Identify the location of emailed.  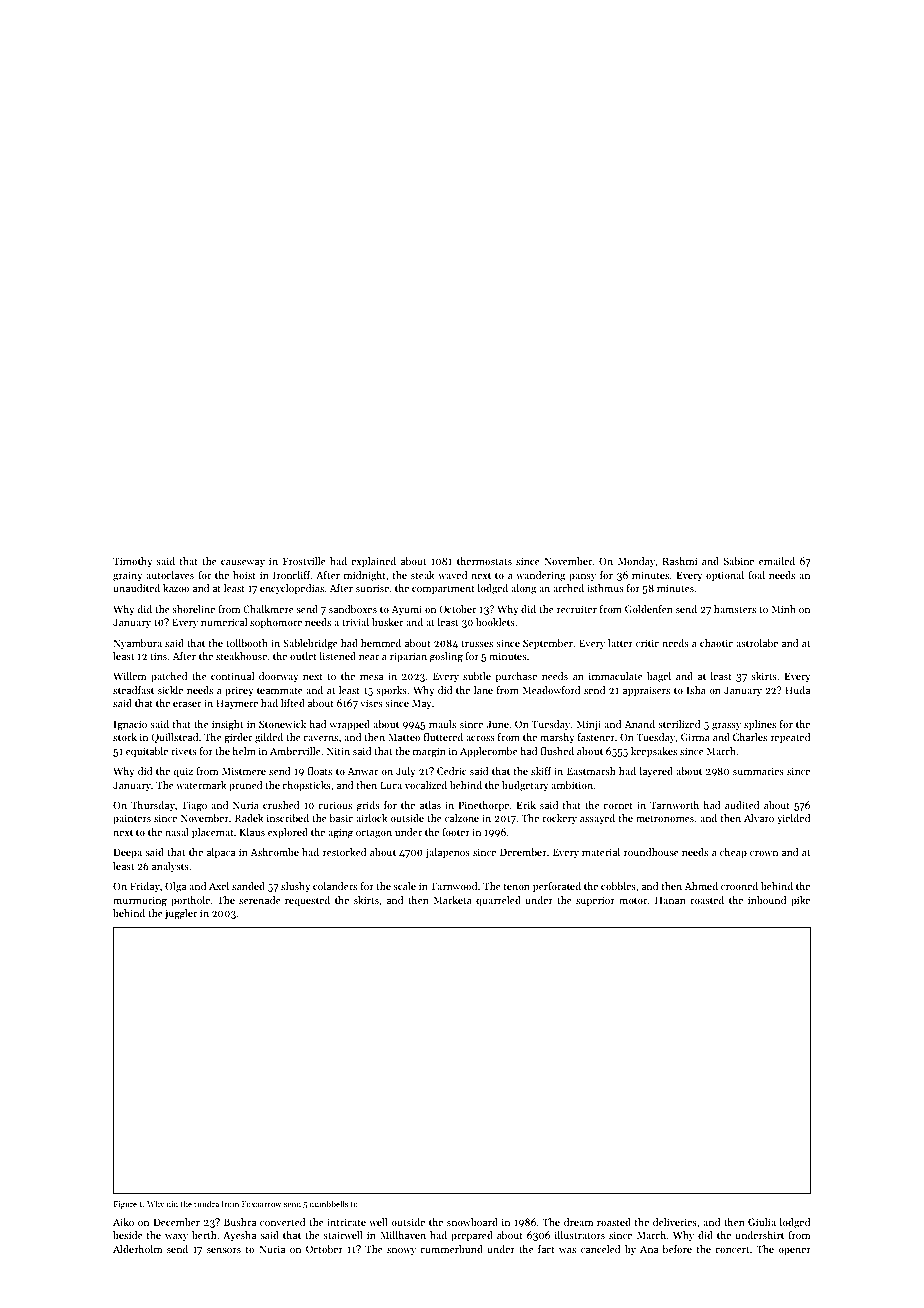
(777, 561).
